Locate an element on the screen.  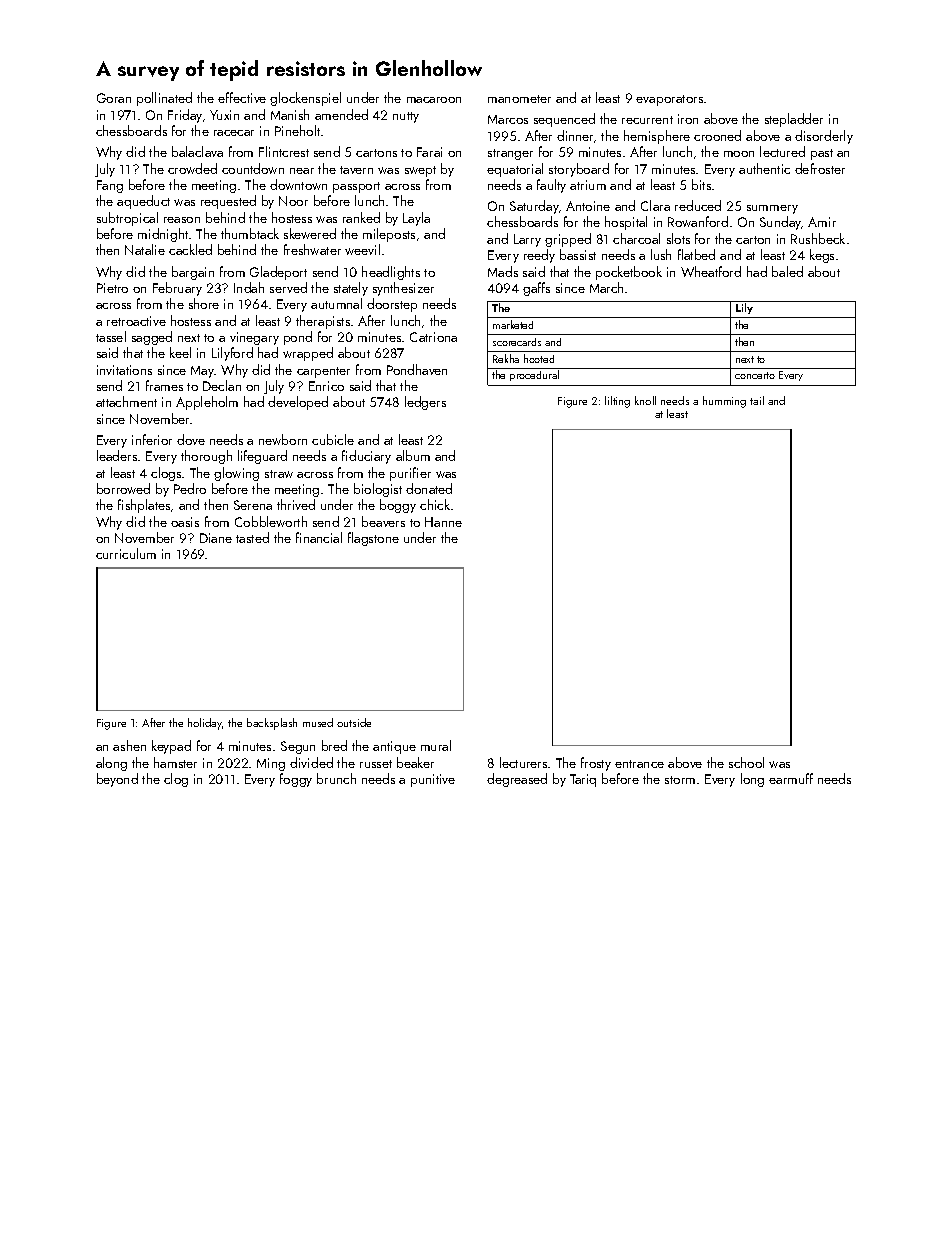
chick is located at coordinates (435, 504).
